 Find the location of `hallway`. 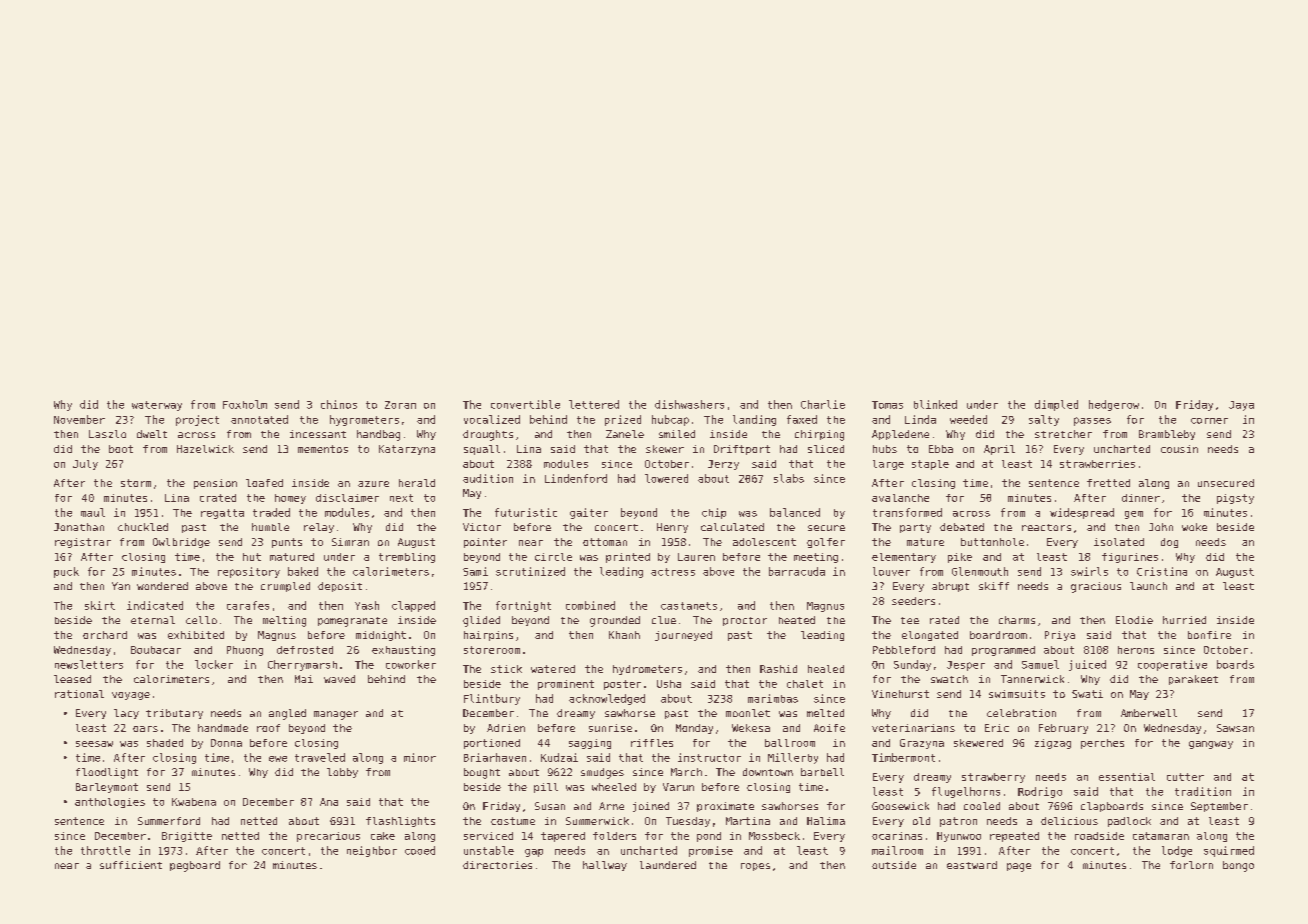

hallway is located at coordinates (605, 866).
